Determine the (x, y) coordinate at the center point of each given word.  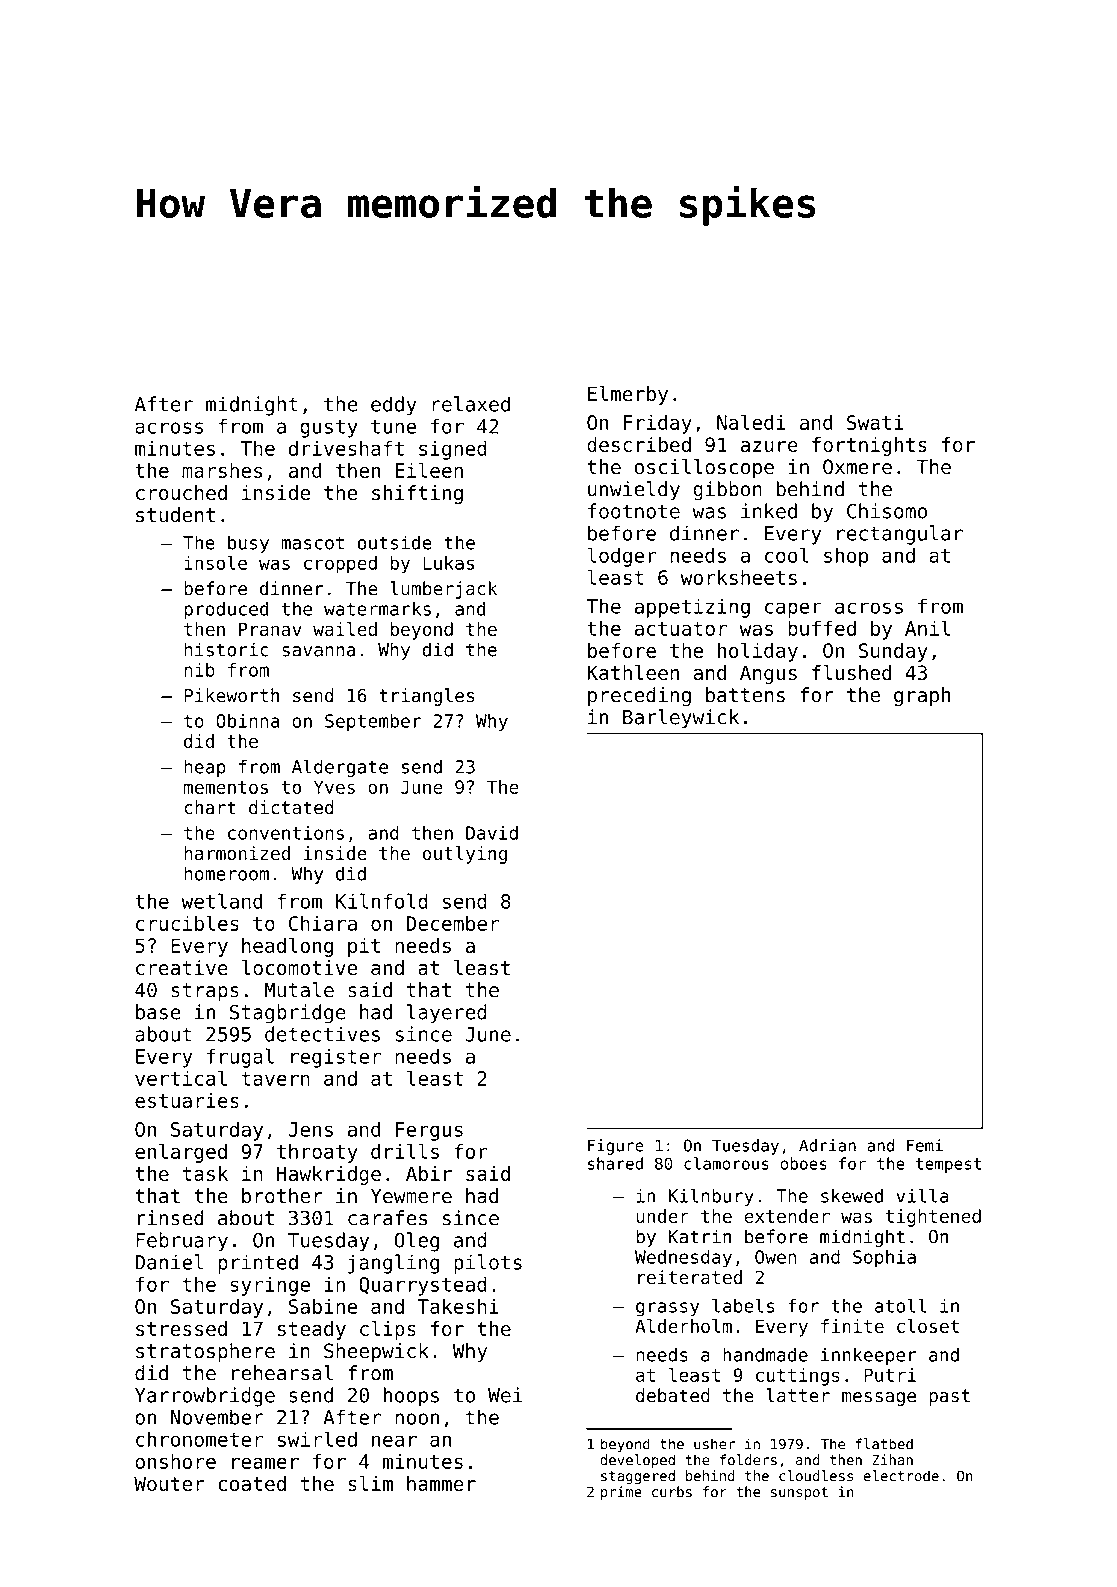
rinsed (170, 1218)
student (175, 515)
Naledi (751, 422)
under (662, 1216)
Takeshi (458, 1306)
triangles (426, 697)
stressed (181, 1328)
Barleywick (681, 719)
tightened (933, 1218)
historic (226, 649)
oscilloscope (704, 468)
